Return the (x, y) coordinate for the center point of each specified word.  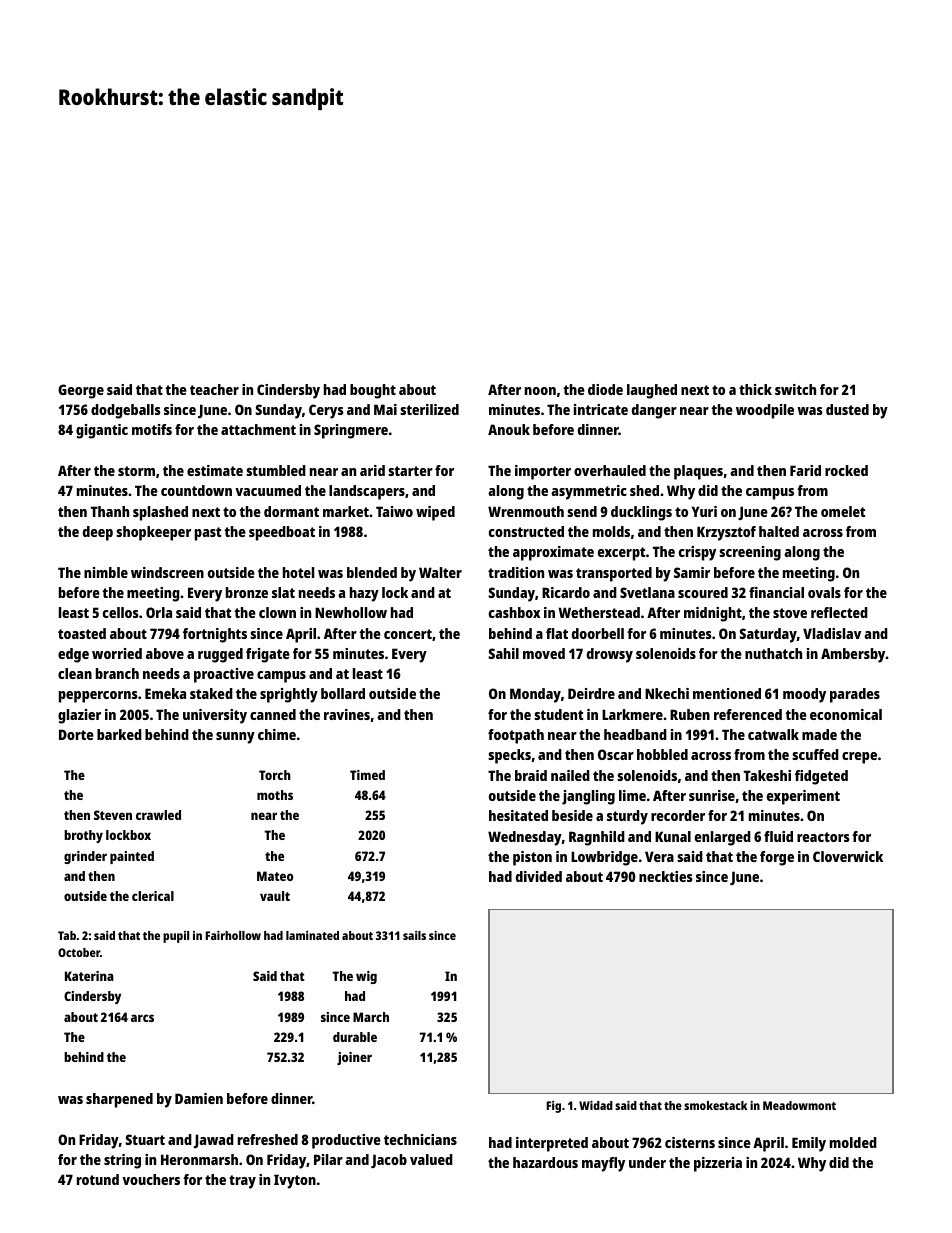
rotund (98, 1179)
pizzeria (718, 1164)
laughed (652, 391)
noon (540, 391)
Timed (367, 775)
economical (846, 714)
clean (75, 673)
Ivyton (295, 1181)
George (81, 391)
